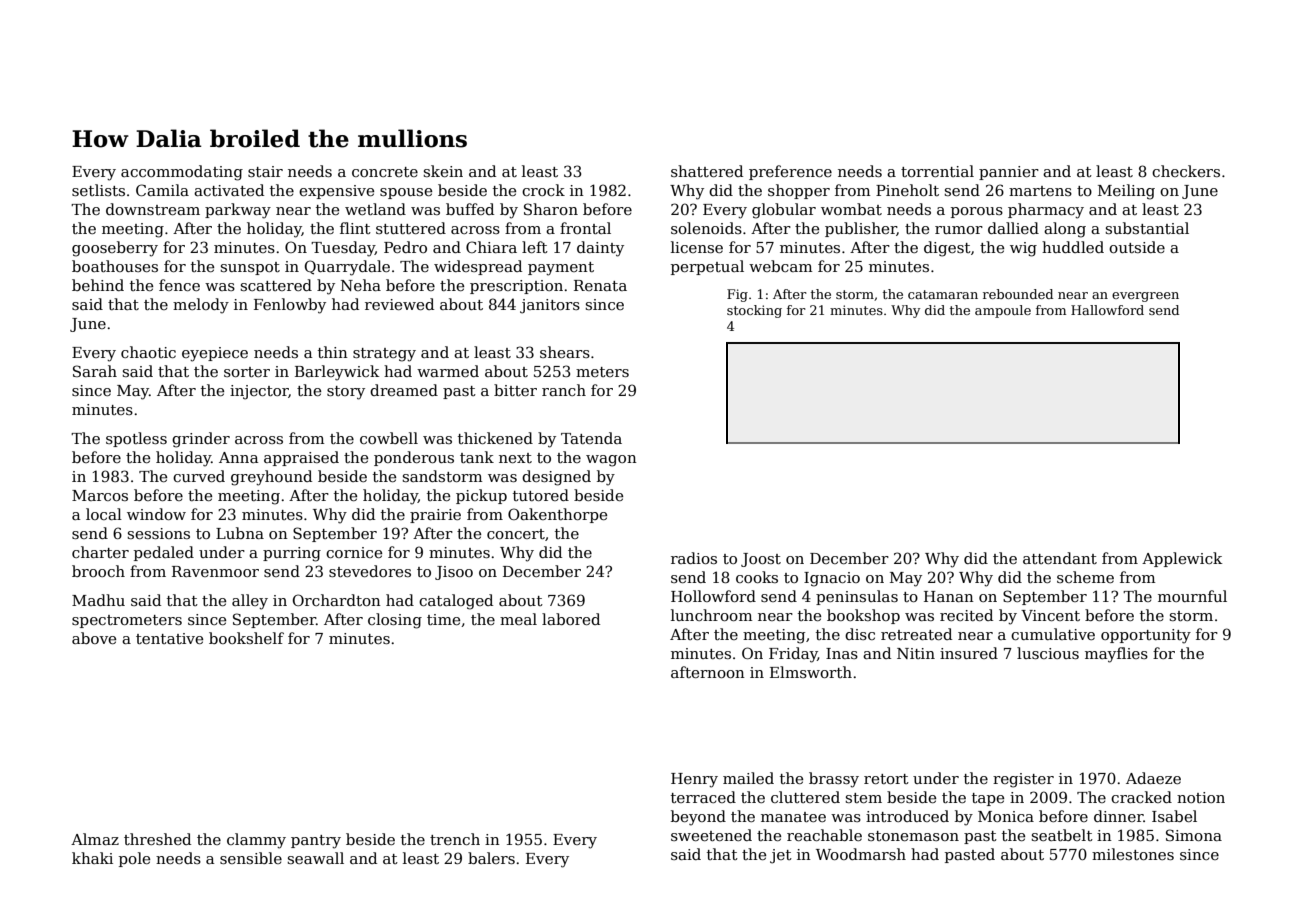  Describe the element at coordinates (355, 228) in the screenshot. I see `flint` at that location.
